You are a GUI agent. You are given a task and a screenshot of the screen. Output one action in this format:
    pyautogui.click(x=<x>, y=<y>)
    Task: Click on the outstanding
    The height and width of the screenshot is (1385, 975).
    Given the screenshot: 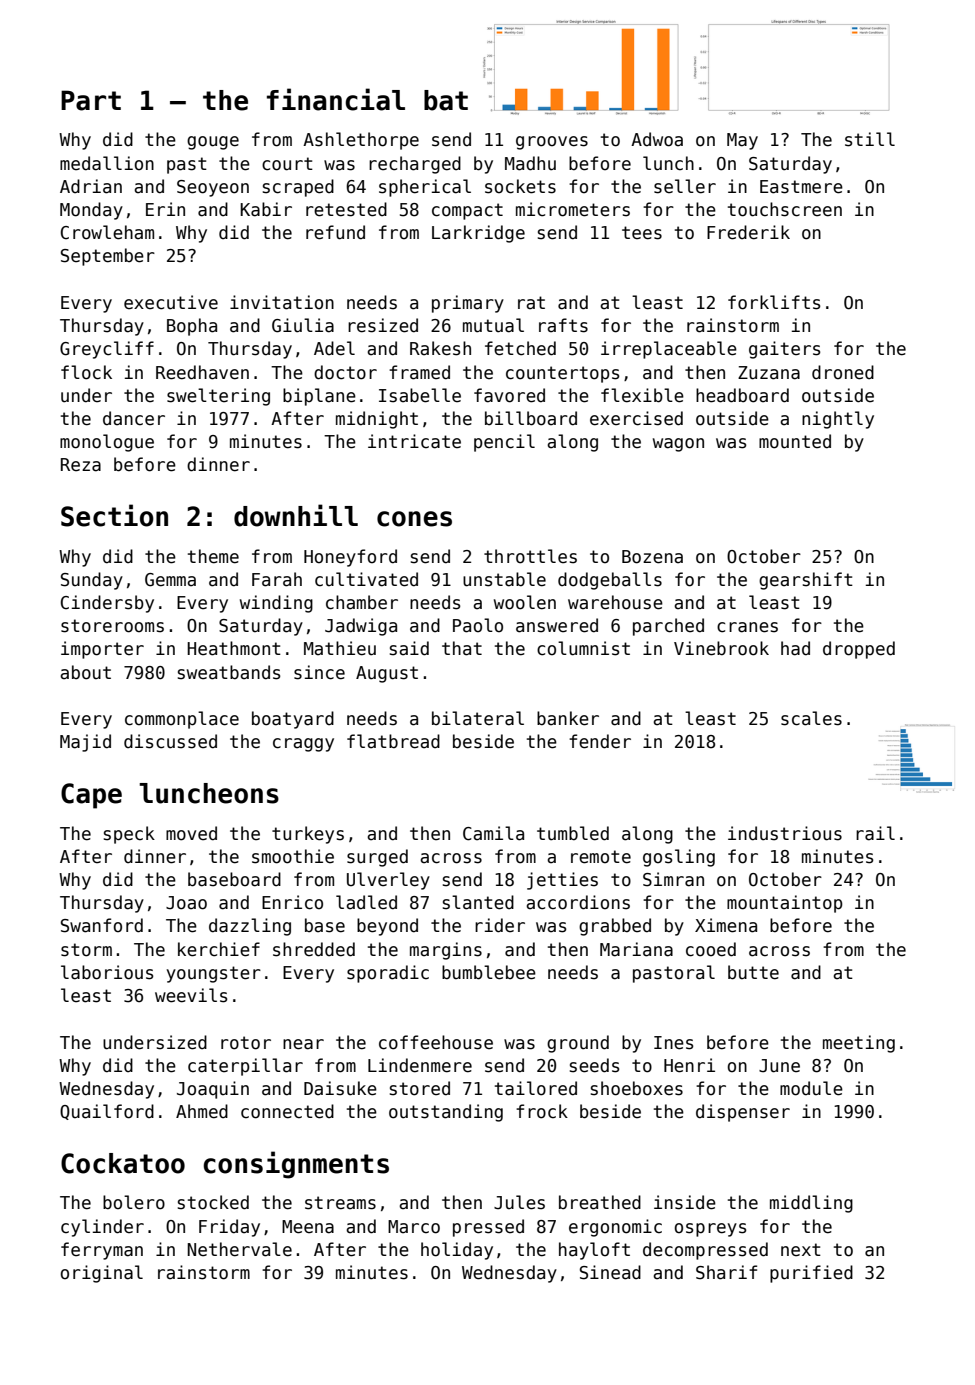 What is the action you would take?
    pyautogui.click(x=446, y=1113)
